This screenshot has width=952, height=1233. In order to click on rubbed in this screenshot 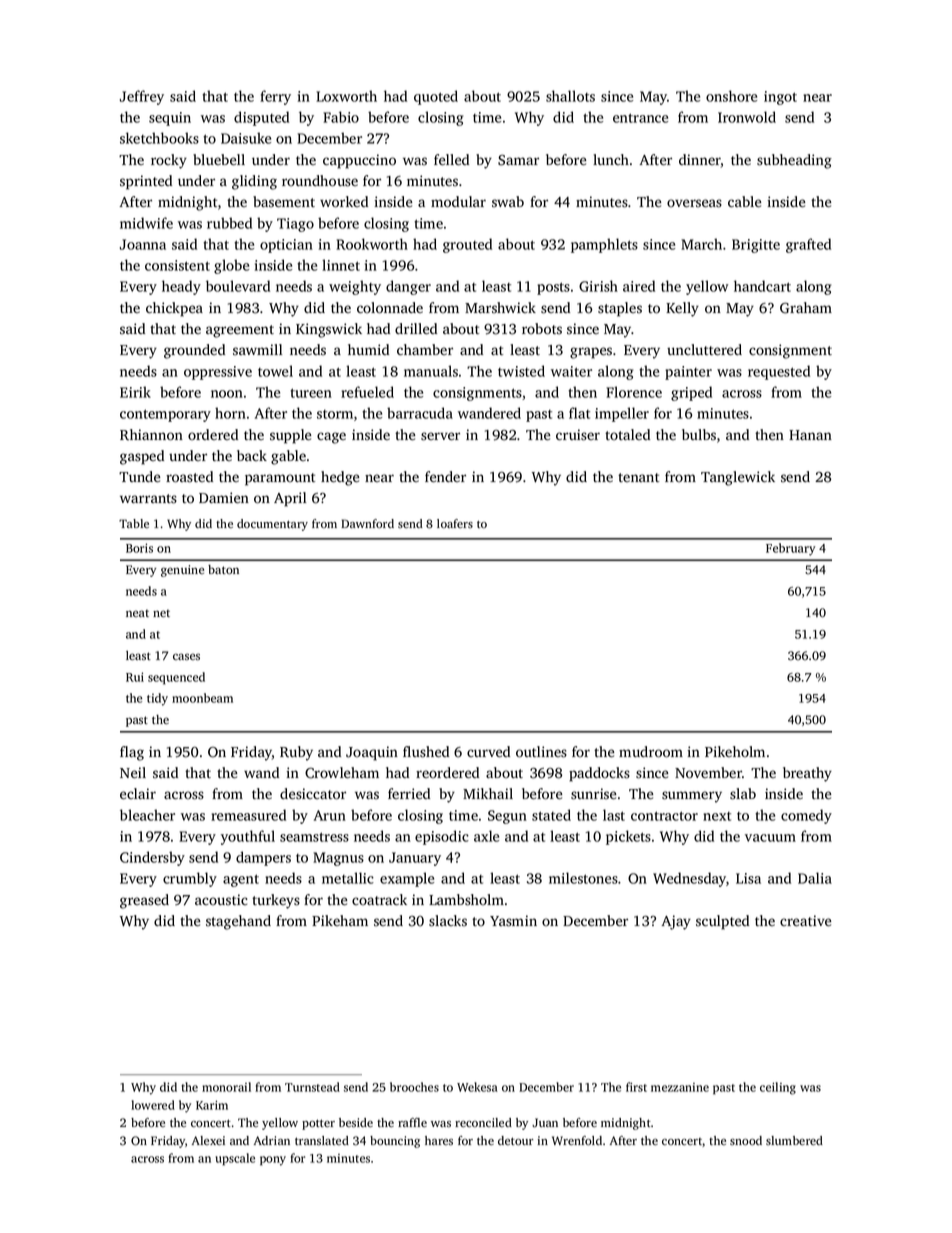, I will do `click(229, 223)`.
